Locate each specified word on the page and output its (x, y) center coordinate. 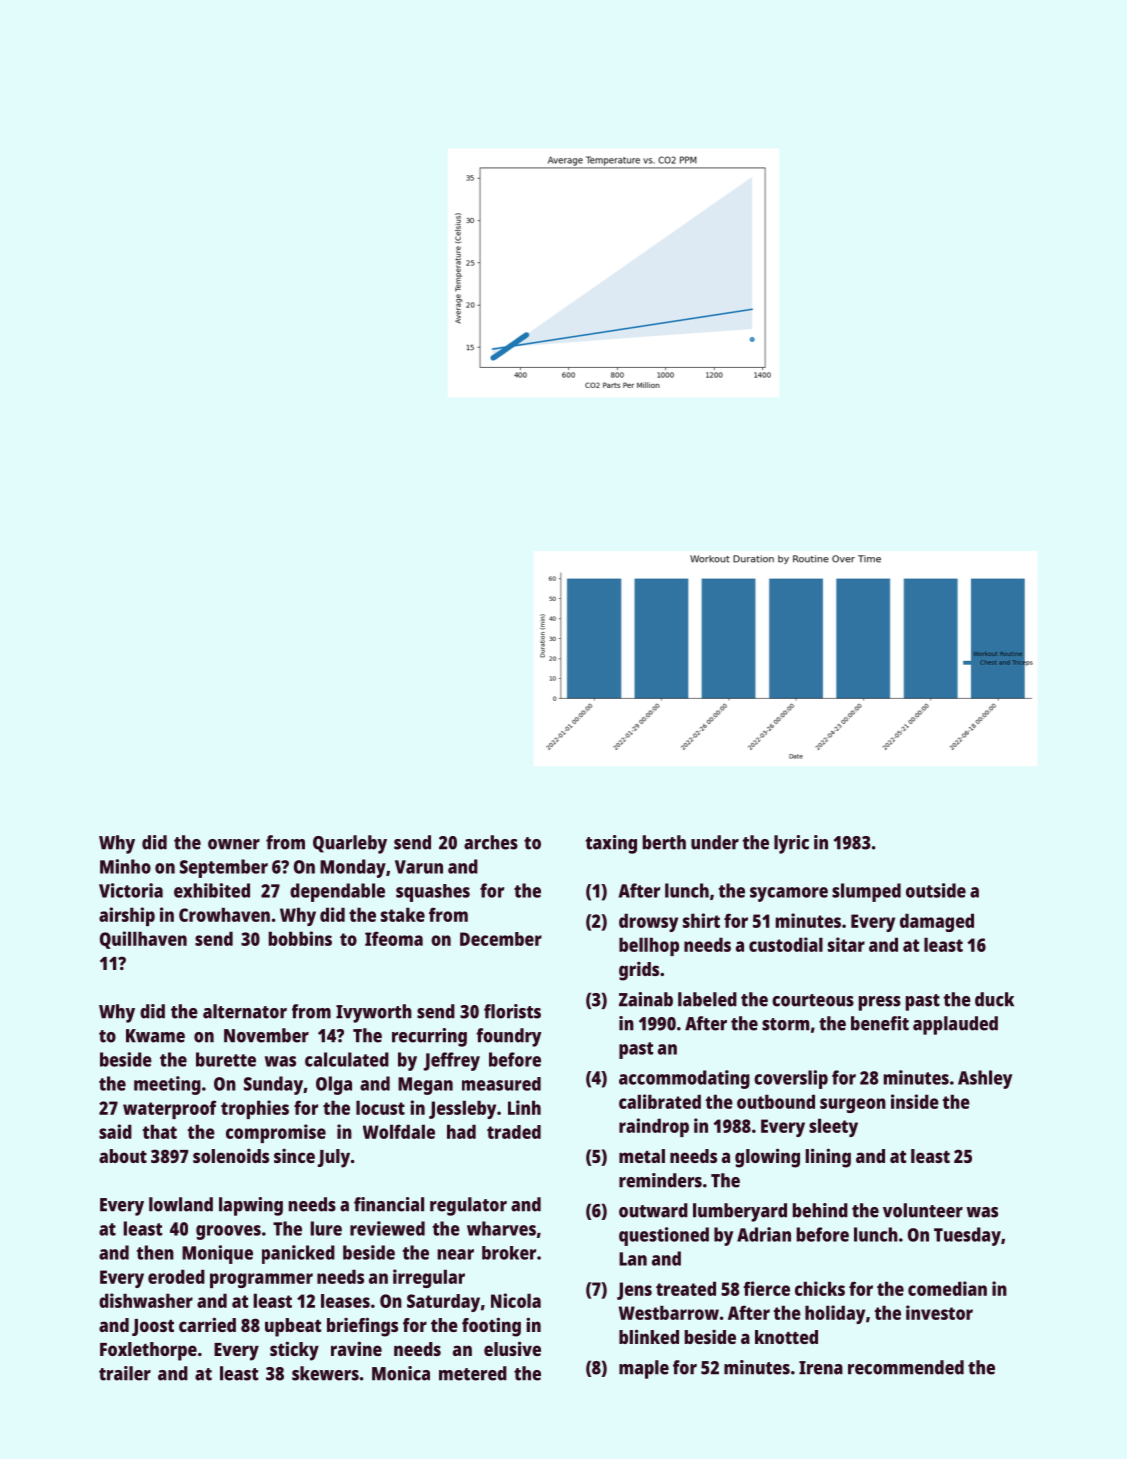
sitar (846, 944)
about (123, 1156)
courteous (813, 1000)
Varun (419, 867)
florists (512, 1011)
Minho (125, 866)
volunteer (923, 1210)
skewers (325, 1373)
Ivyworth (374, 1013)
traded (514, 1132)
